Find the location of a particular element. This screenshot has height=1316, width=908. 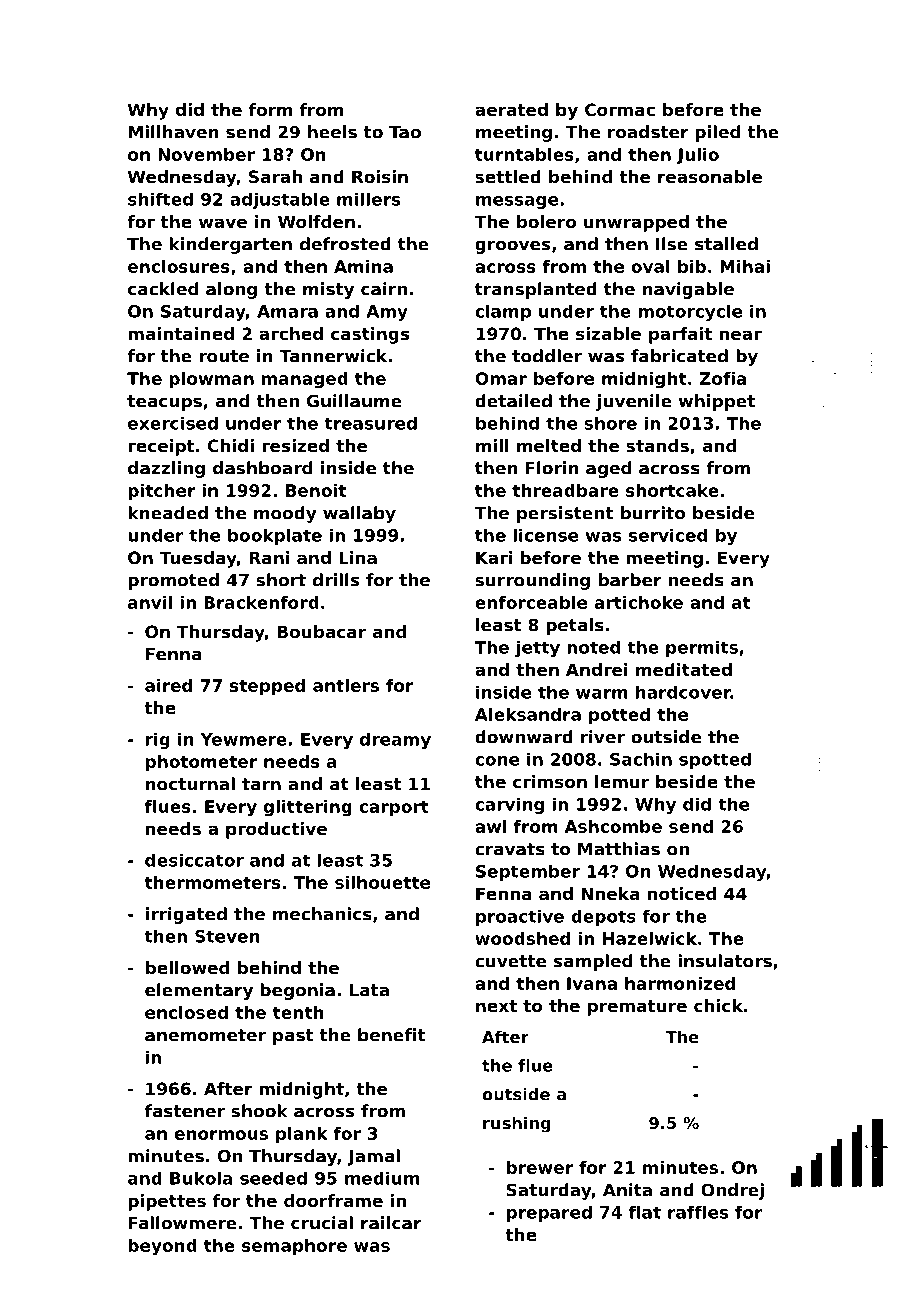

fastener is located at coordinates (185, 1111).
